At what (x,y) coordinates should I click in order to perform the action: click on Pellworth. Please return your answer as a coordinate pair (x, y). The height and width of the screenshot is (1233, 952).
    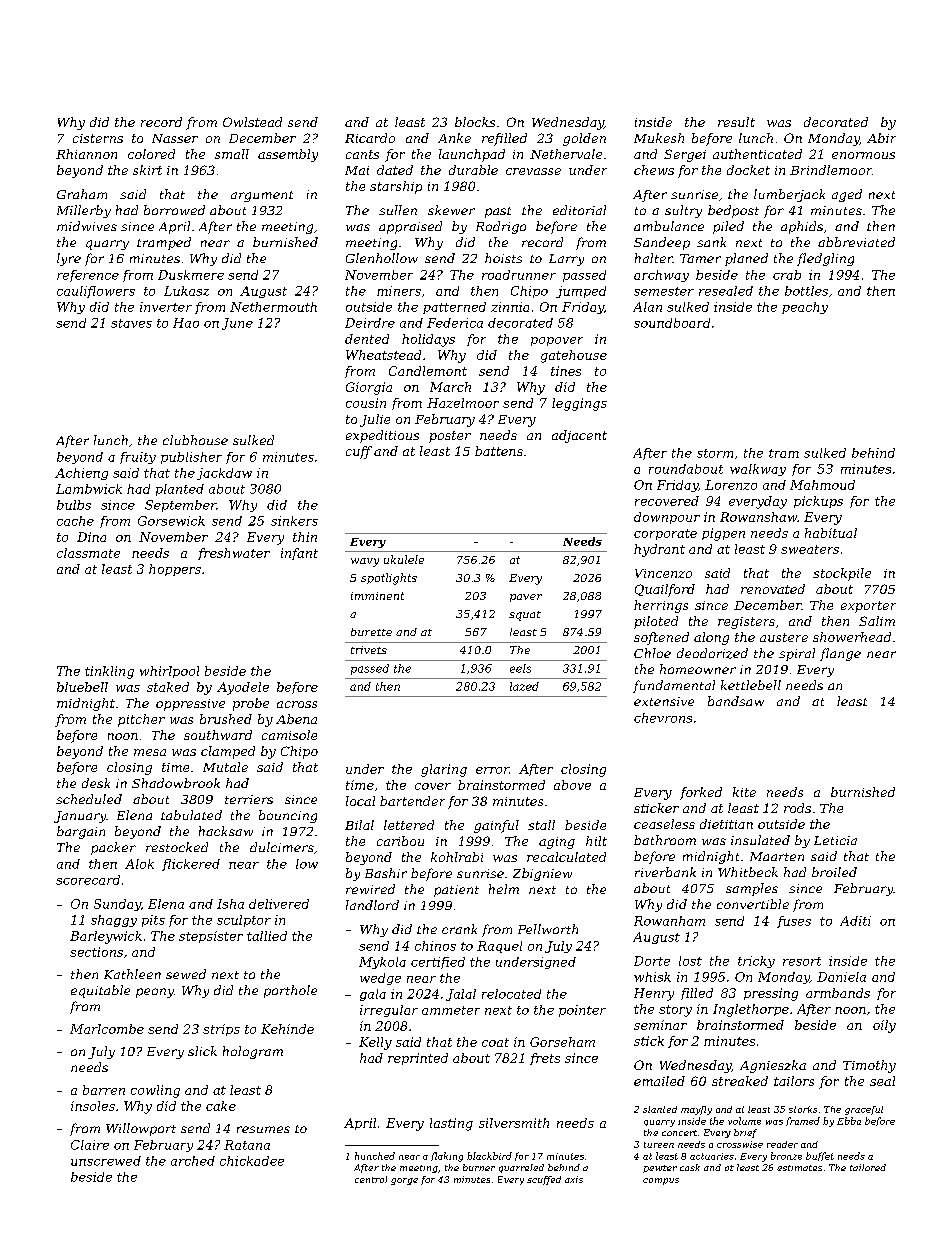
    Looking at the image, I should click on (548, 929).
